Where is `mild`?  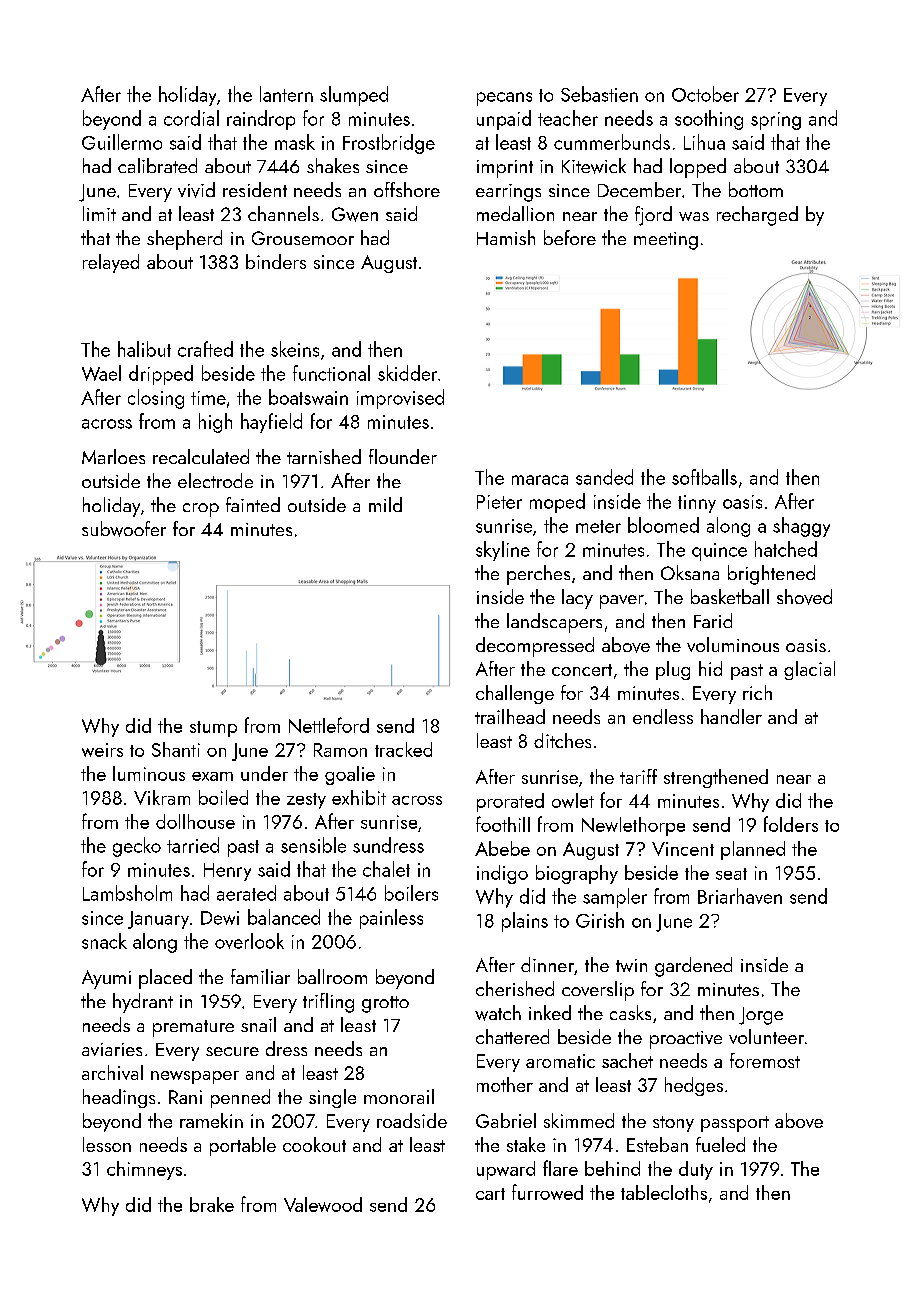 mild is located at coordinates (385, 504).
